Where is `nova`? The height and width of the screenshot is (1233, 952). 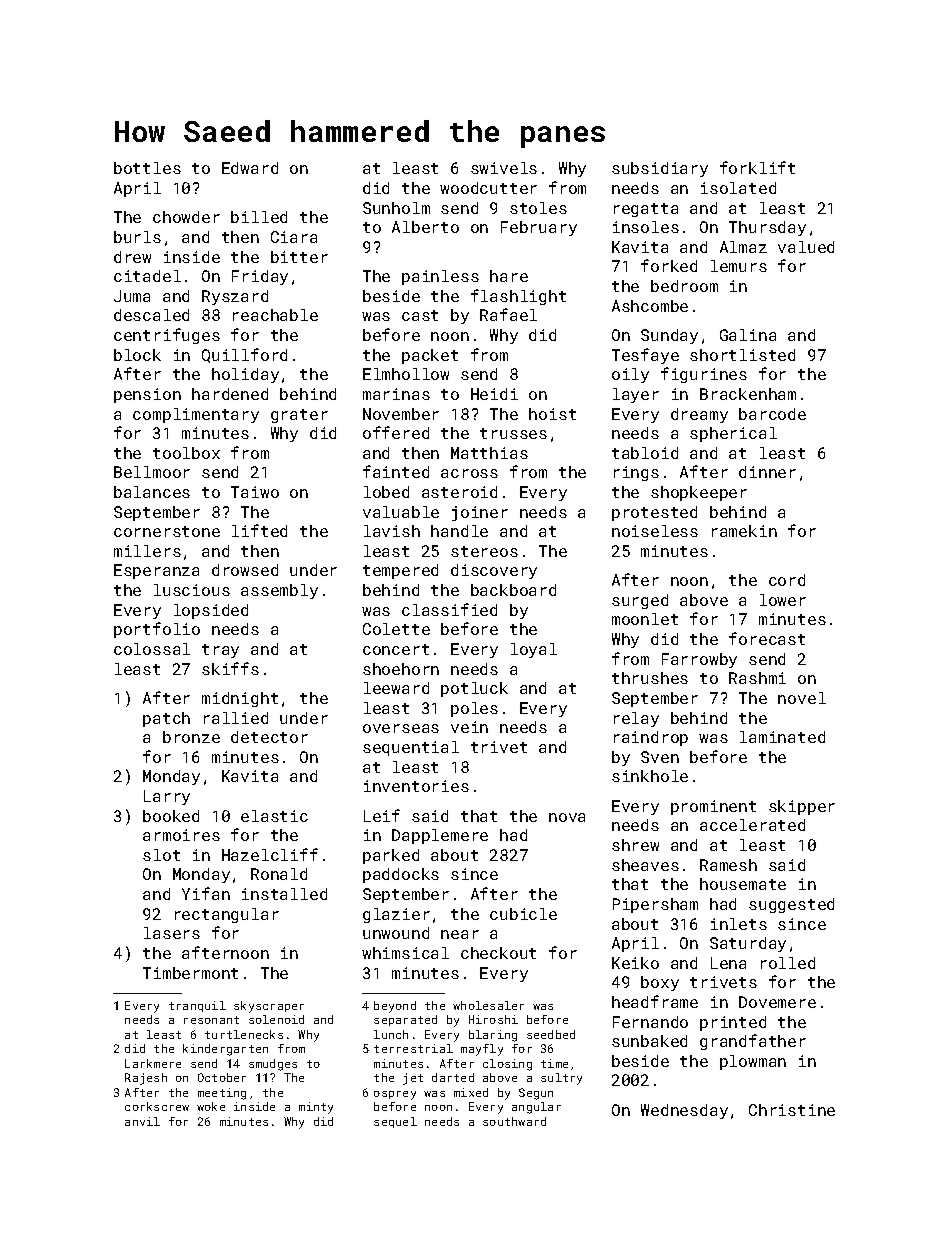
nova is located at coordinates (567, 817).
